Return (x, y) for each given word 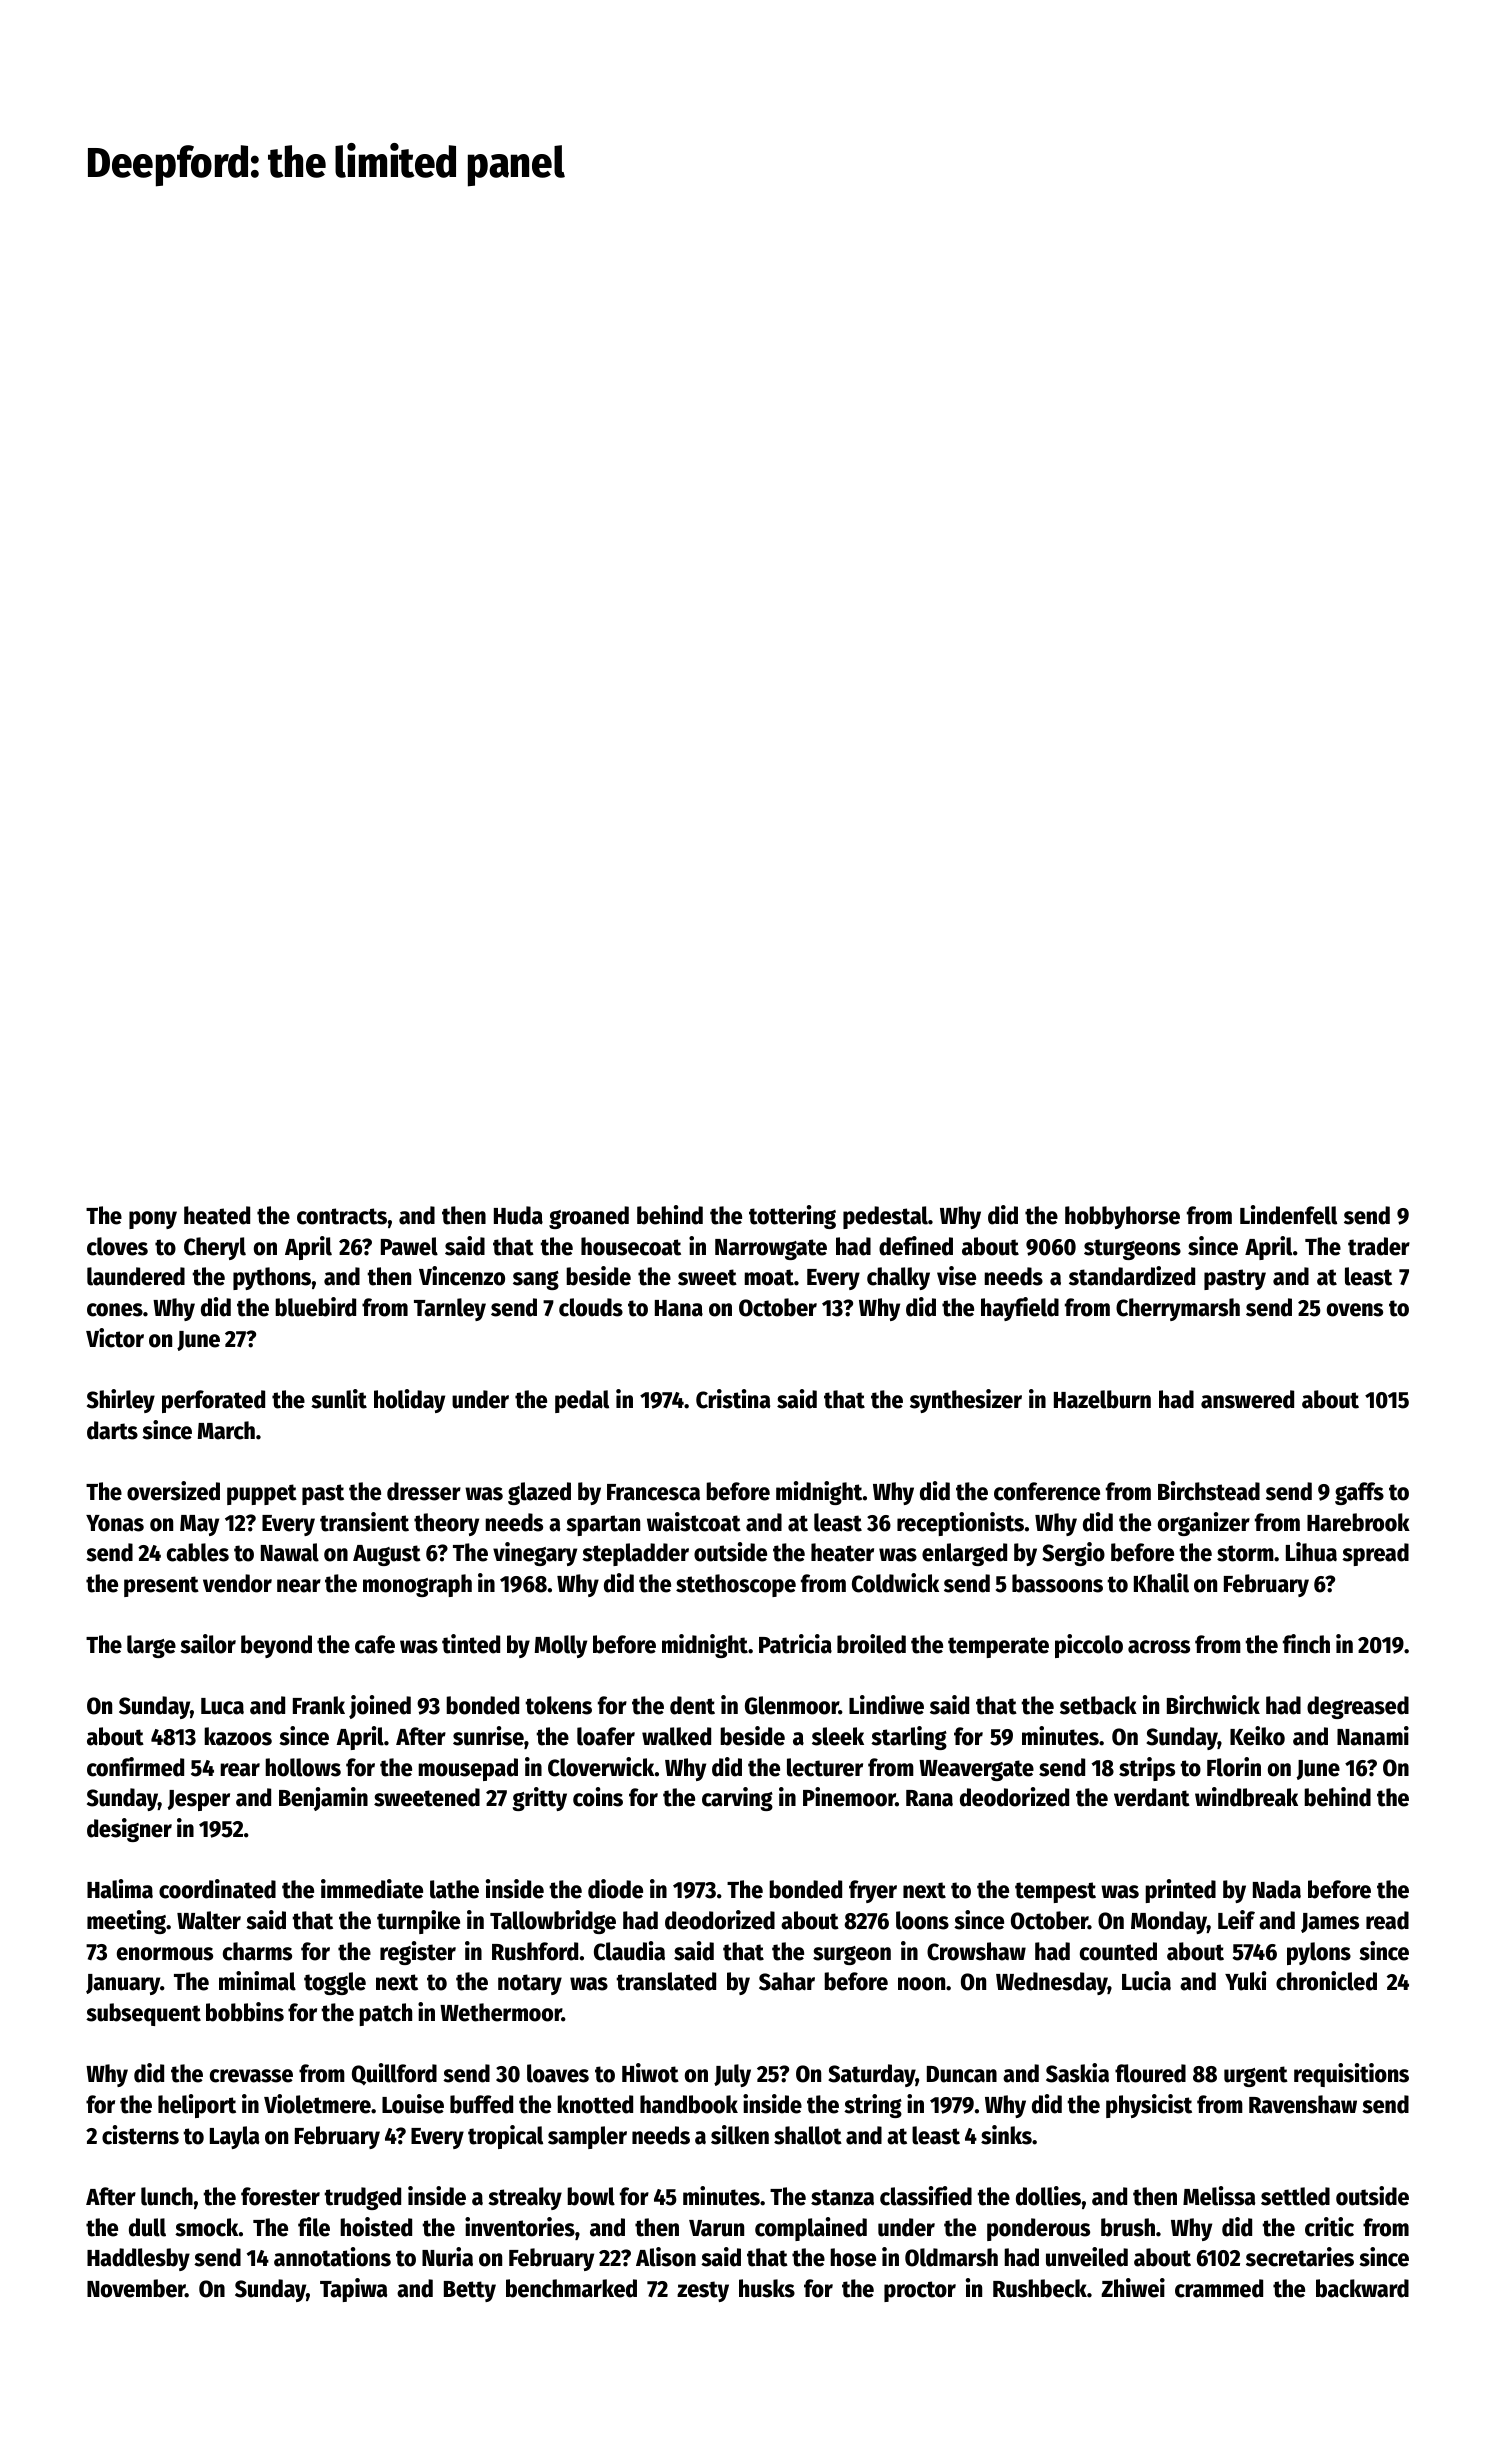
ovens (1355, 1310)
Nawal (290, 1552)
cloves (117, 1246)
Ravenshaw (1303, 2104)
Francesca (653, 1492)
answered (1247, 1399)
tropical (505, 2137)
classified (926, 2196)
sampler (587, 2137)
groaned (589, 1217)
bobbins (245, 2012)
